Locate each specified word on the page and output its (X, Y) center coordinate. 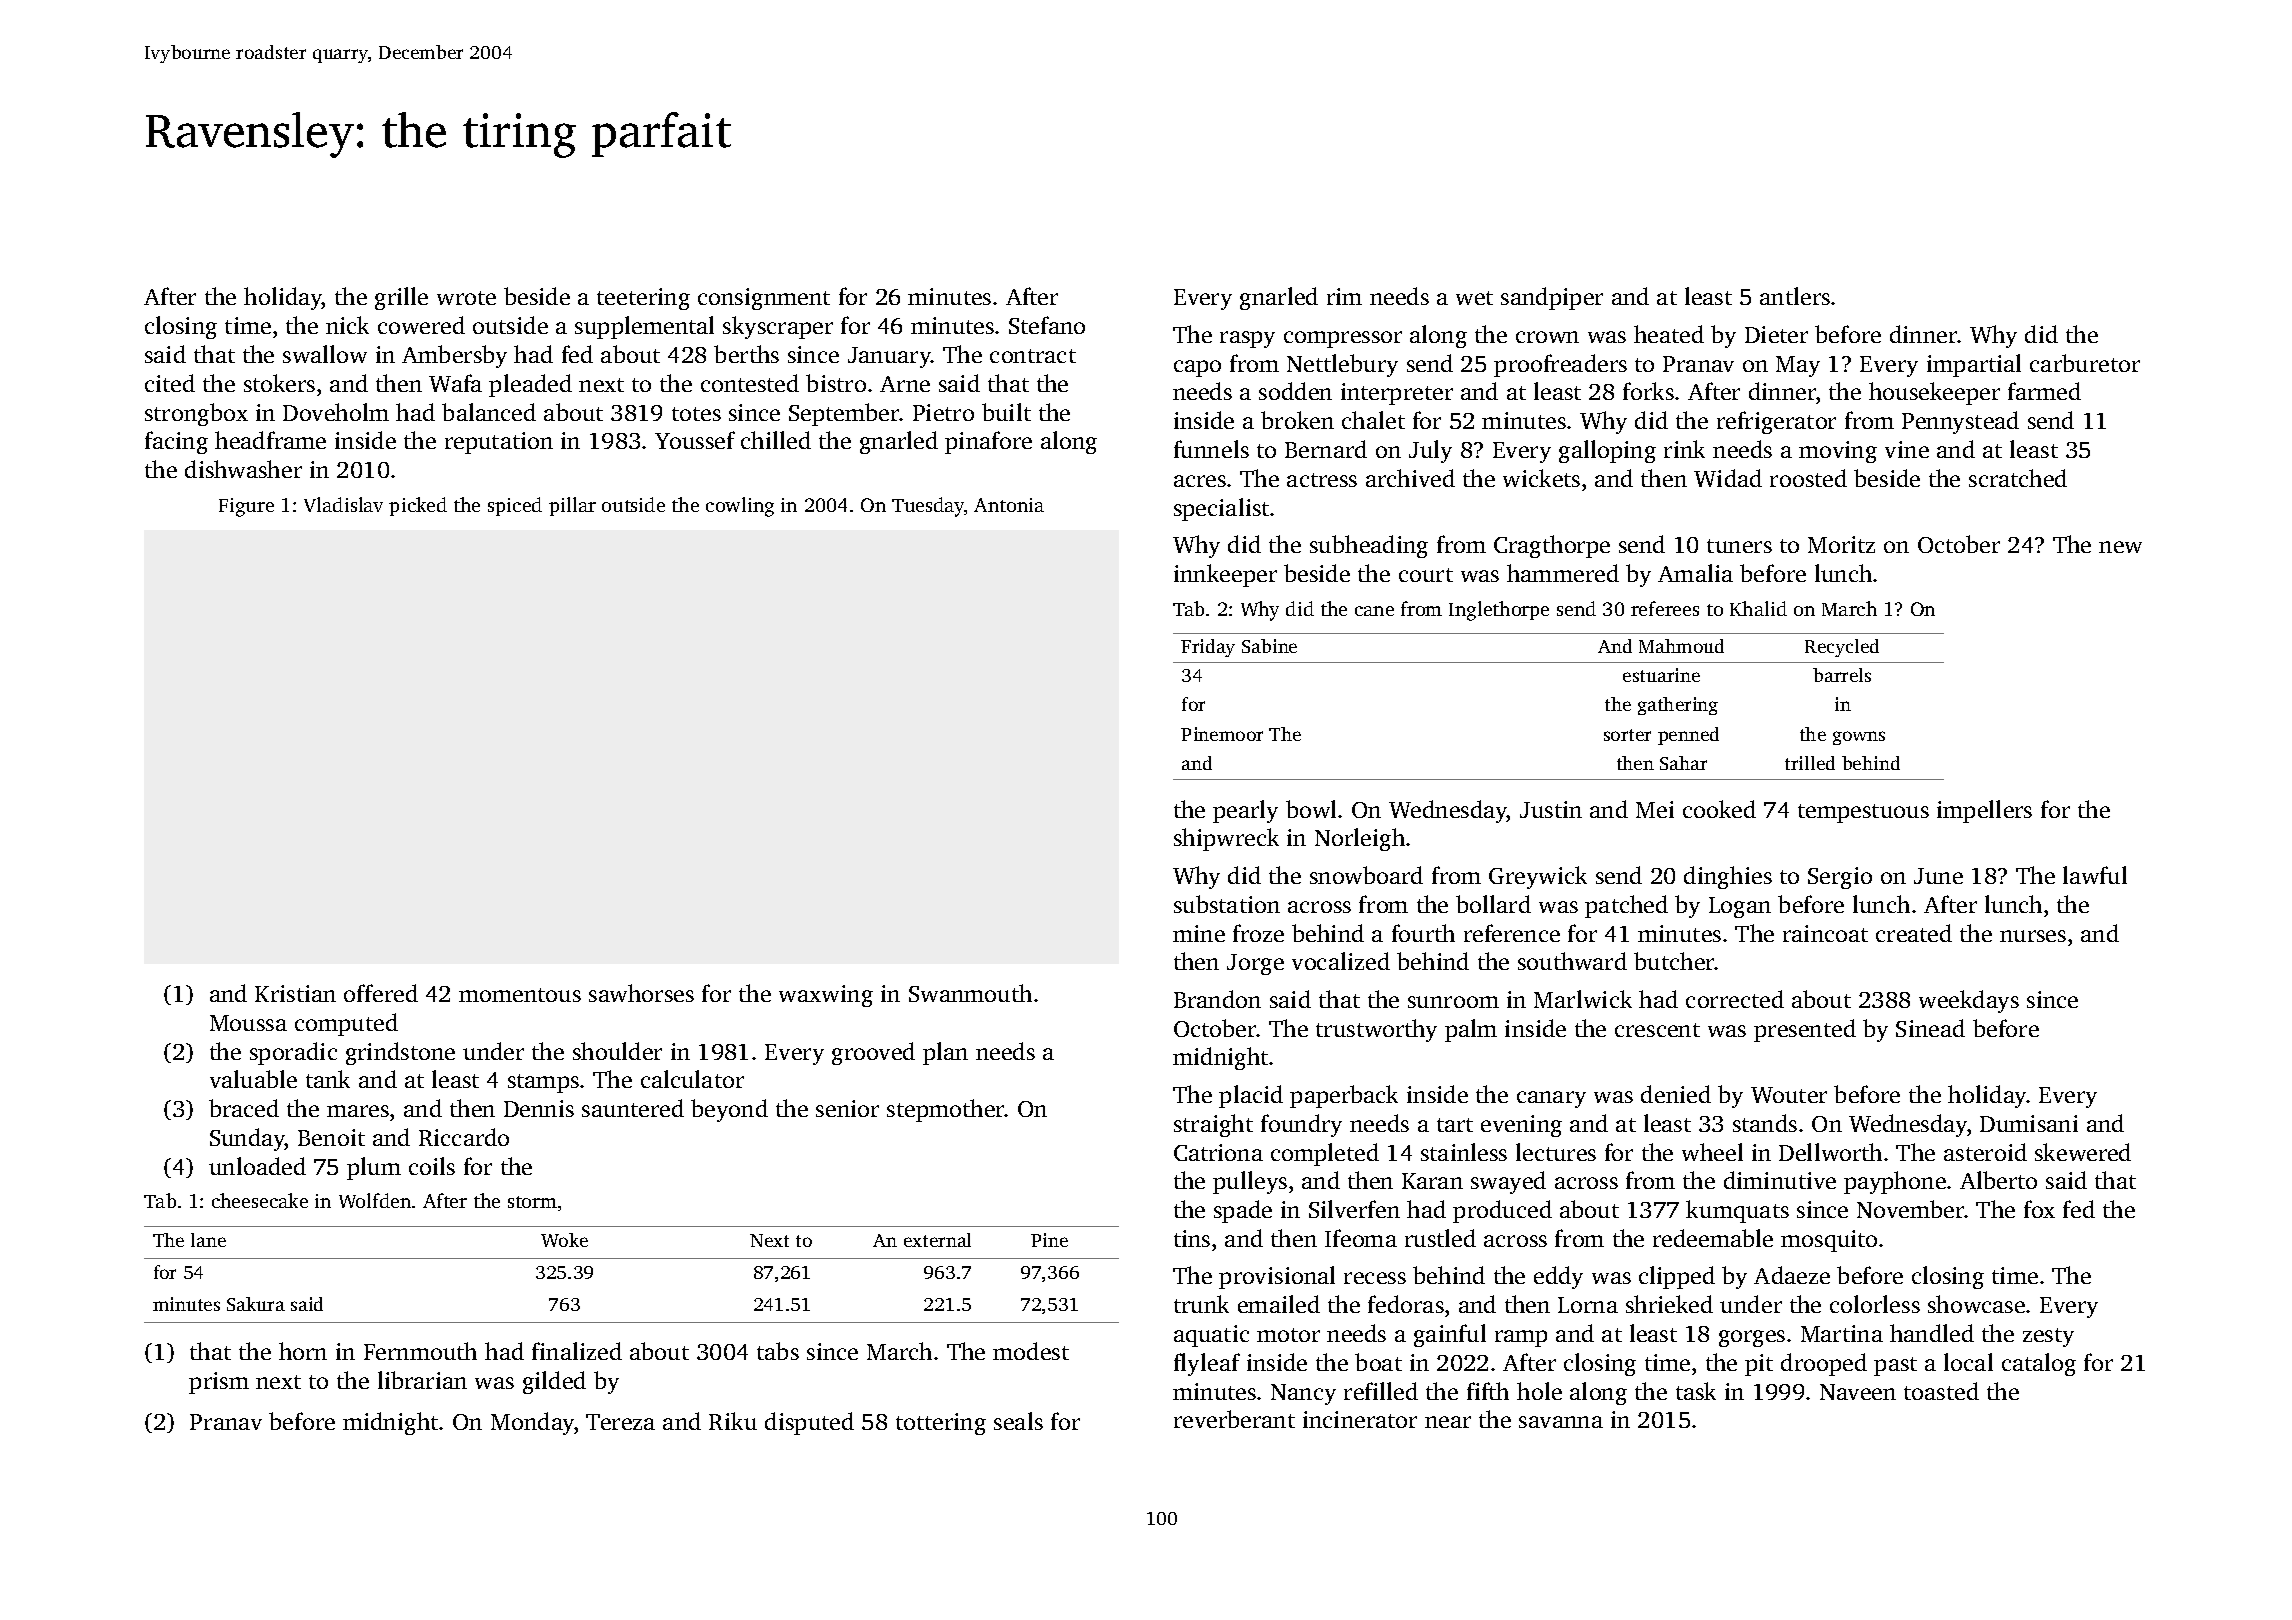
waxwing (826, 996)
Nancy (1303, 1394)
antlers (1795, 296)
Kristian (295, 993)
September (844, 414)
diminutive (1780, 1180)
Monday (532, 1423)
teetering (643, 299)
